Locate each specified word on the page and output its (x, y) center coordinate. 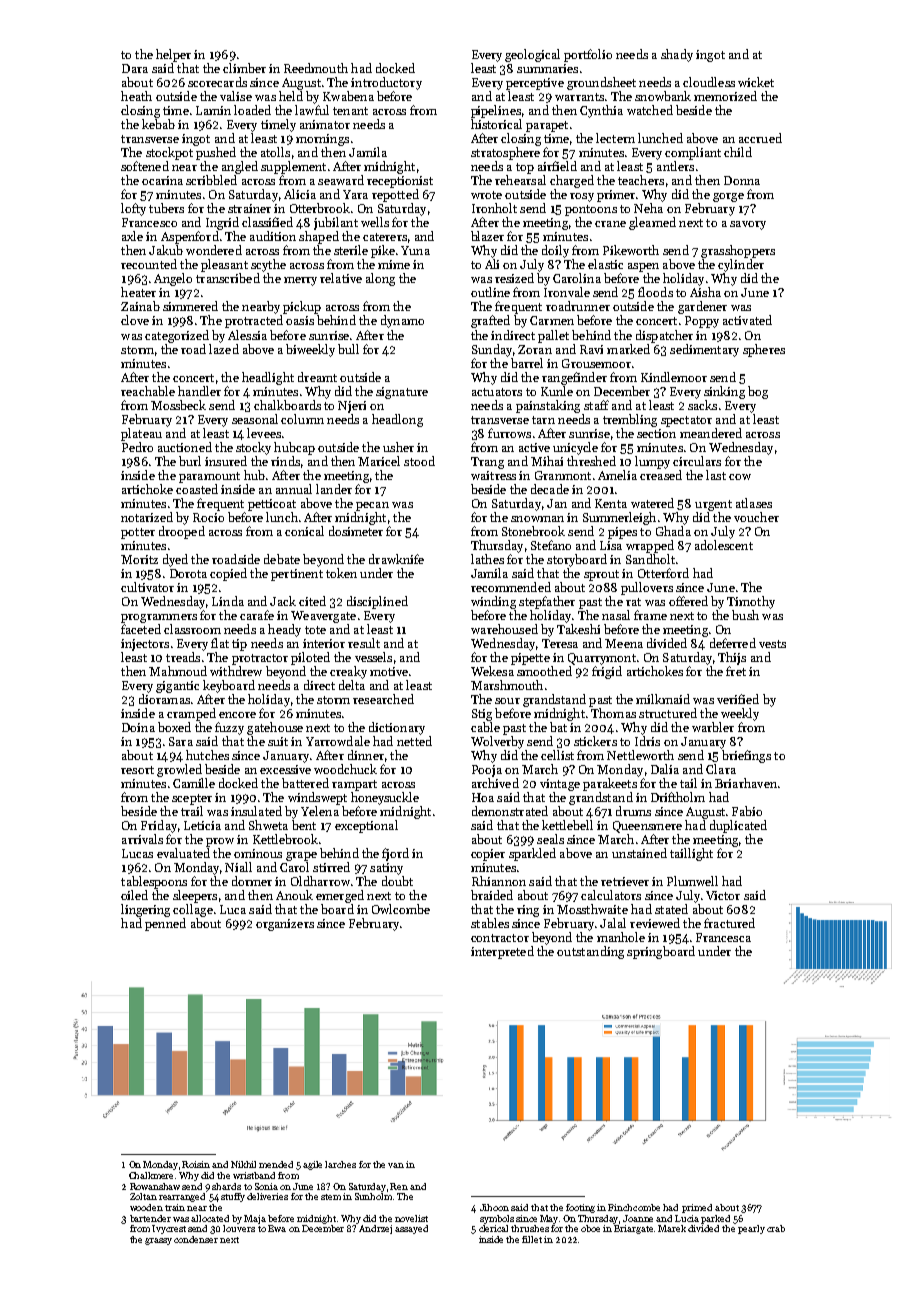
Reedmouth (316, 68)
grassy (158, 1241)
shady (677, 55)
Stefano (551, 545)
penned (165, 924)
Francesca (723, 937)
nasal (616, 615)
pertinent (297, 575)
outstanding (590, 952)
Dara (135, 68)
